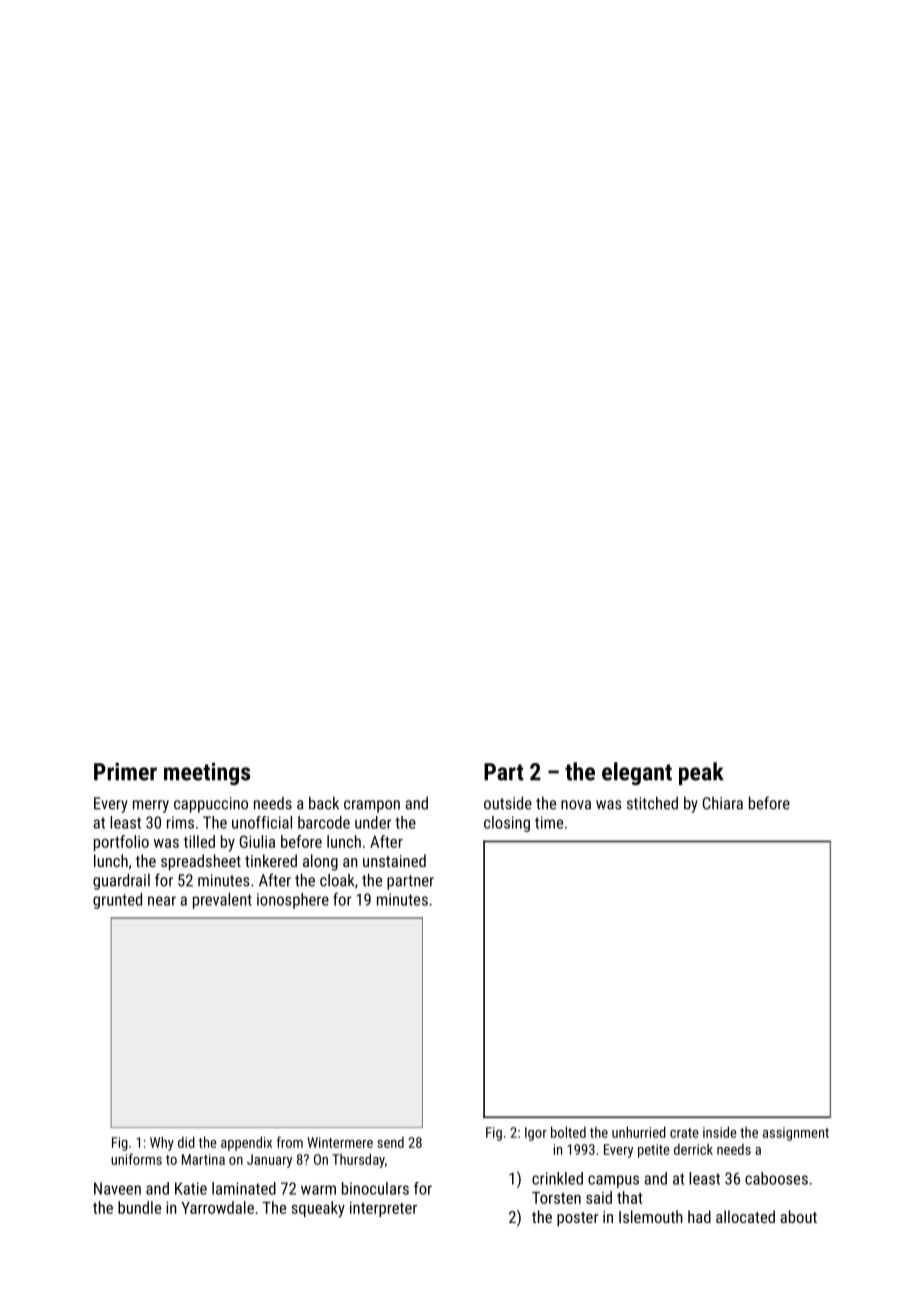 The width and height of the screenshot is (924, 1308). I want to click on Igor, so click(536, 1134).
